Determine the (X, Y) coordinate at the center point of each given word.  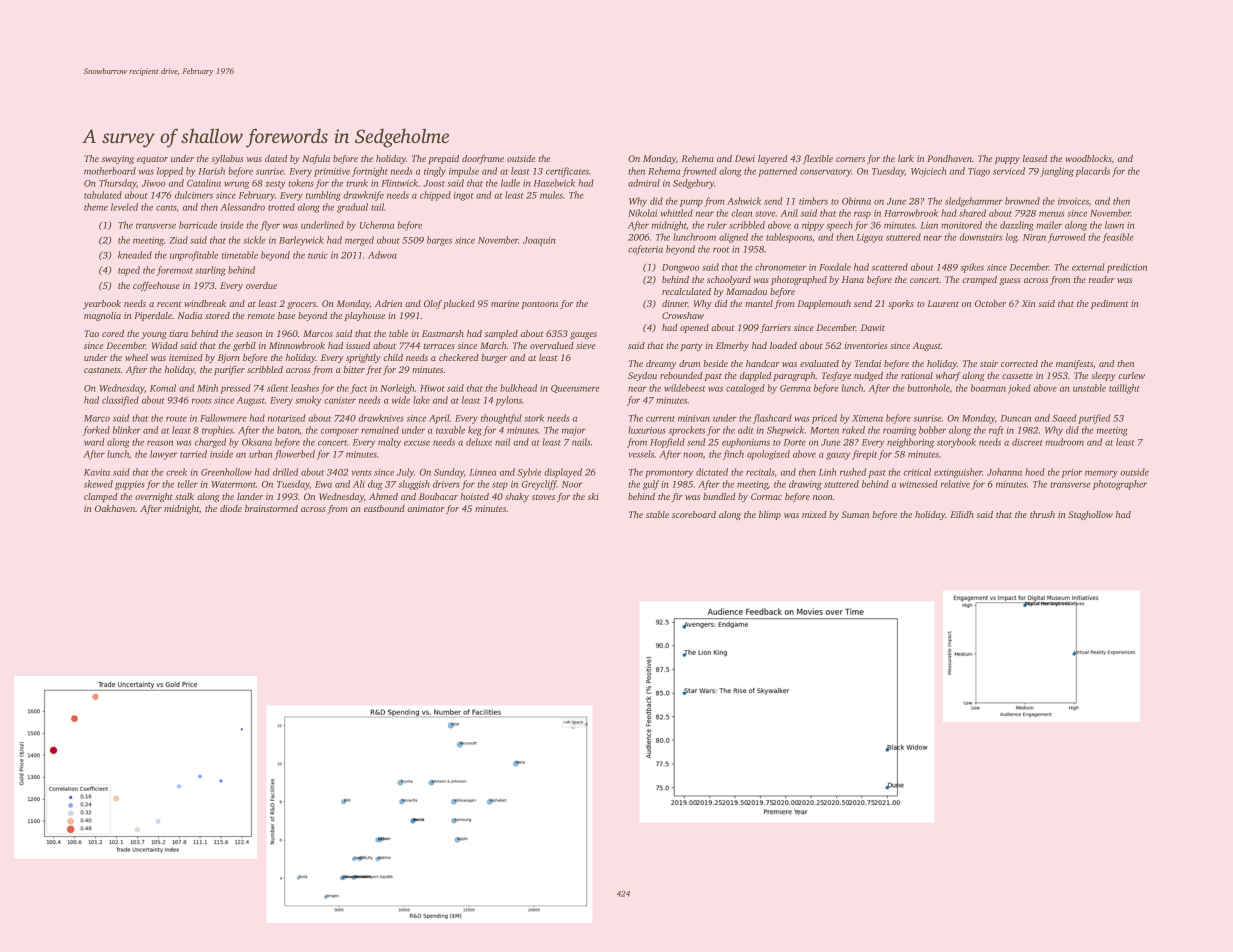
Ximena (867, 418)
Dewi (745, 158)
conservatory (825, 173)
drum (689, 363)
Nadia (190, 315)
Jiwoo (154, 183)
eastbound (384, 508)
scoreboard (694, 514)
